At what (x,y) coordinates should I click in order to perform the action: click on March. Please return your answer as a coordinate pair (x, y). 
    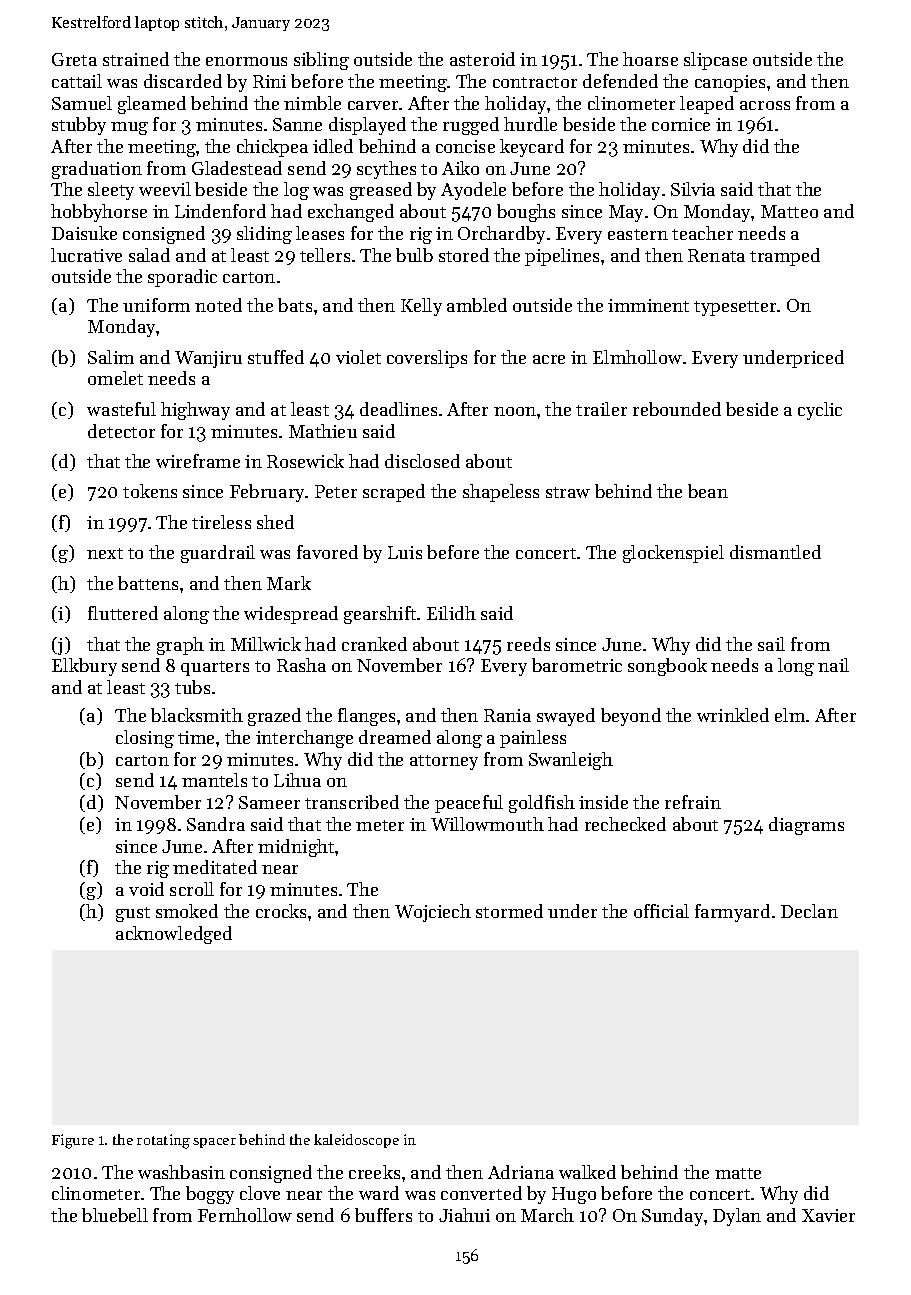
    Looking at the image, I should click on (547, 1215).
